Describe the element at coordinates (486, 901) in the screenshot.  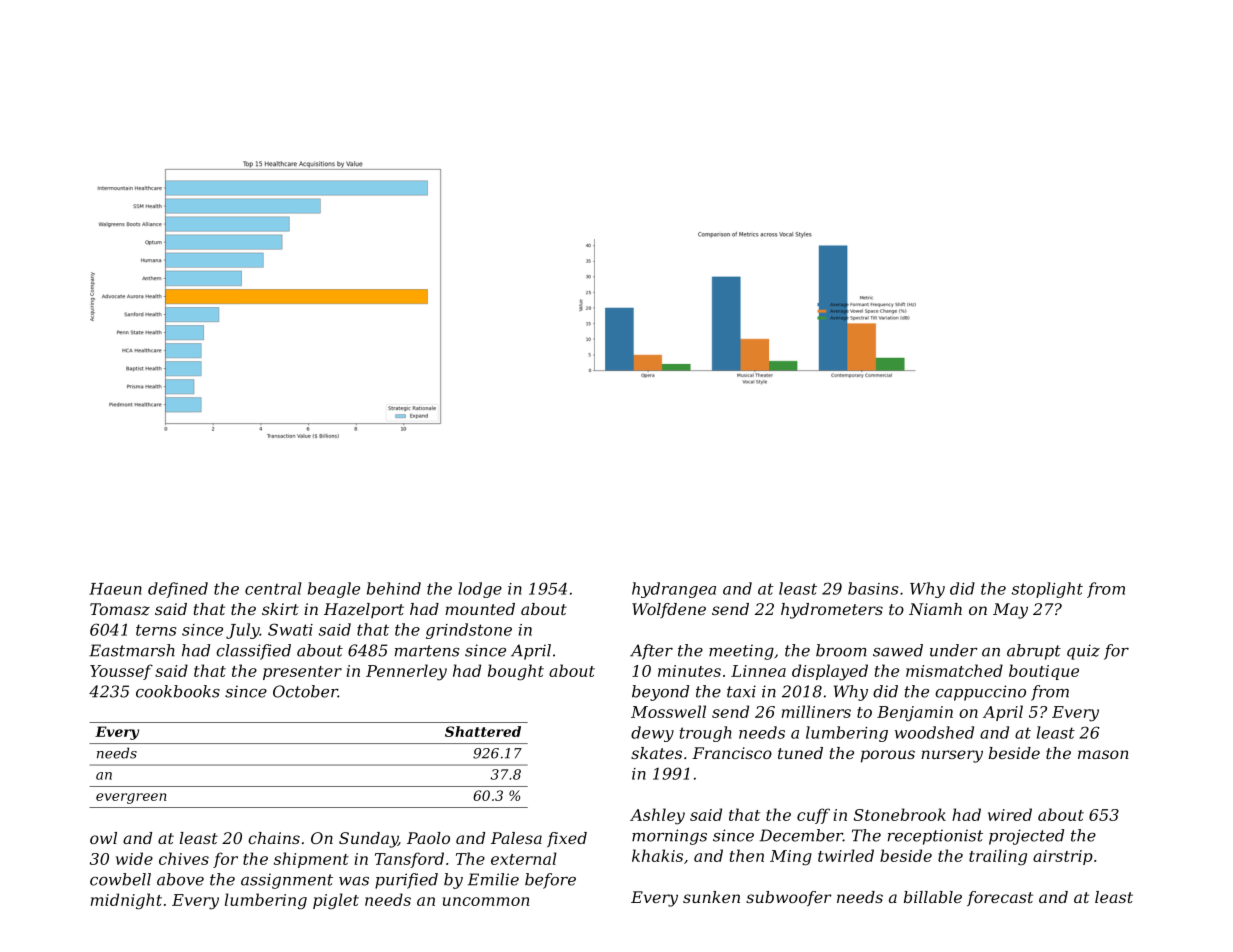
I see `uncommon` at that location.
